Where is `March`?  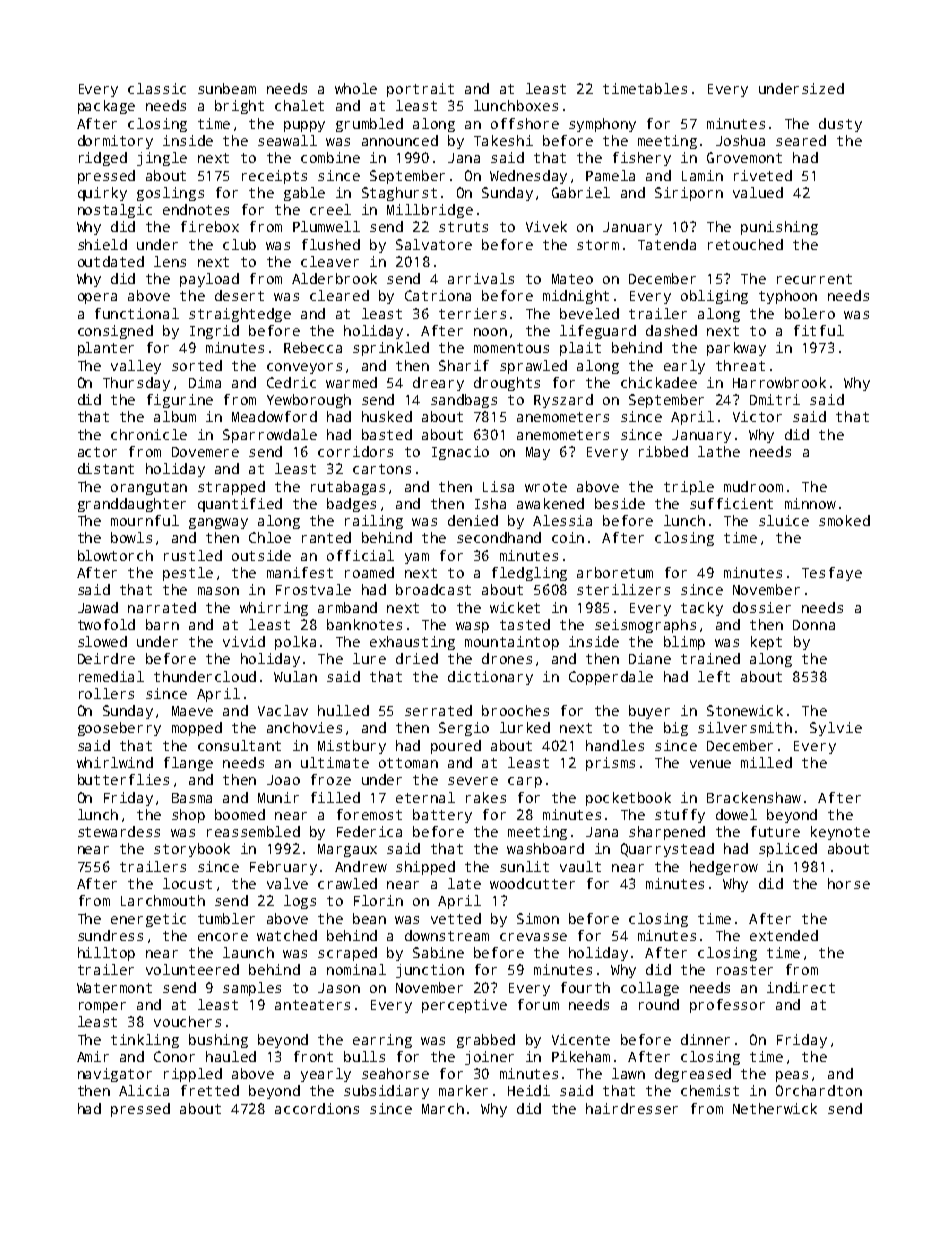
March is located at coordinates (443, 1108).
